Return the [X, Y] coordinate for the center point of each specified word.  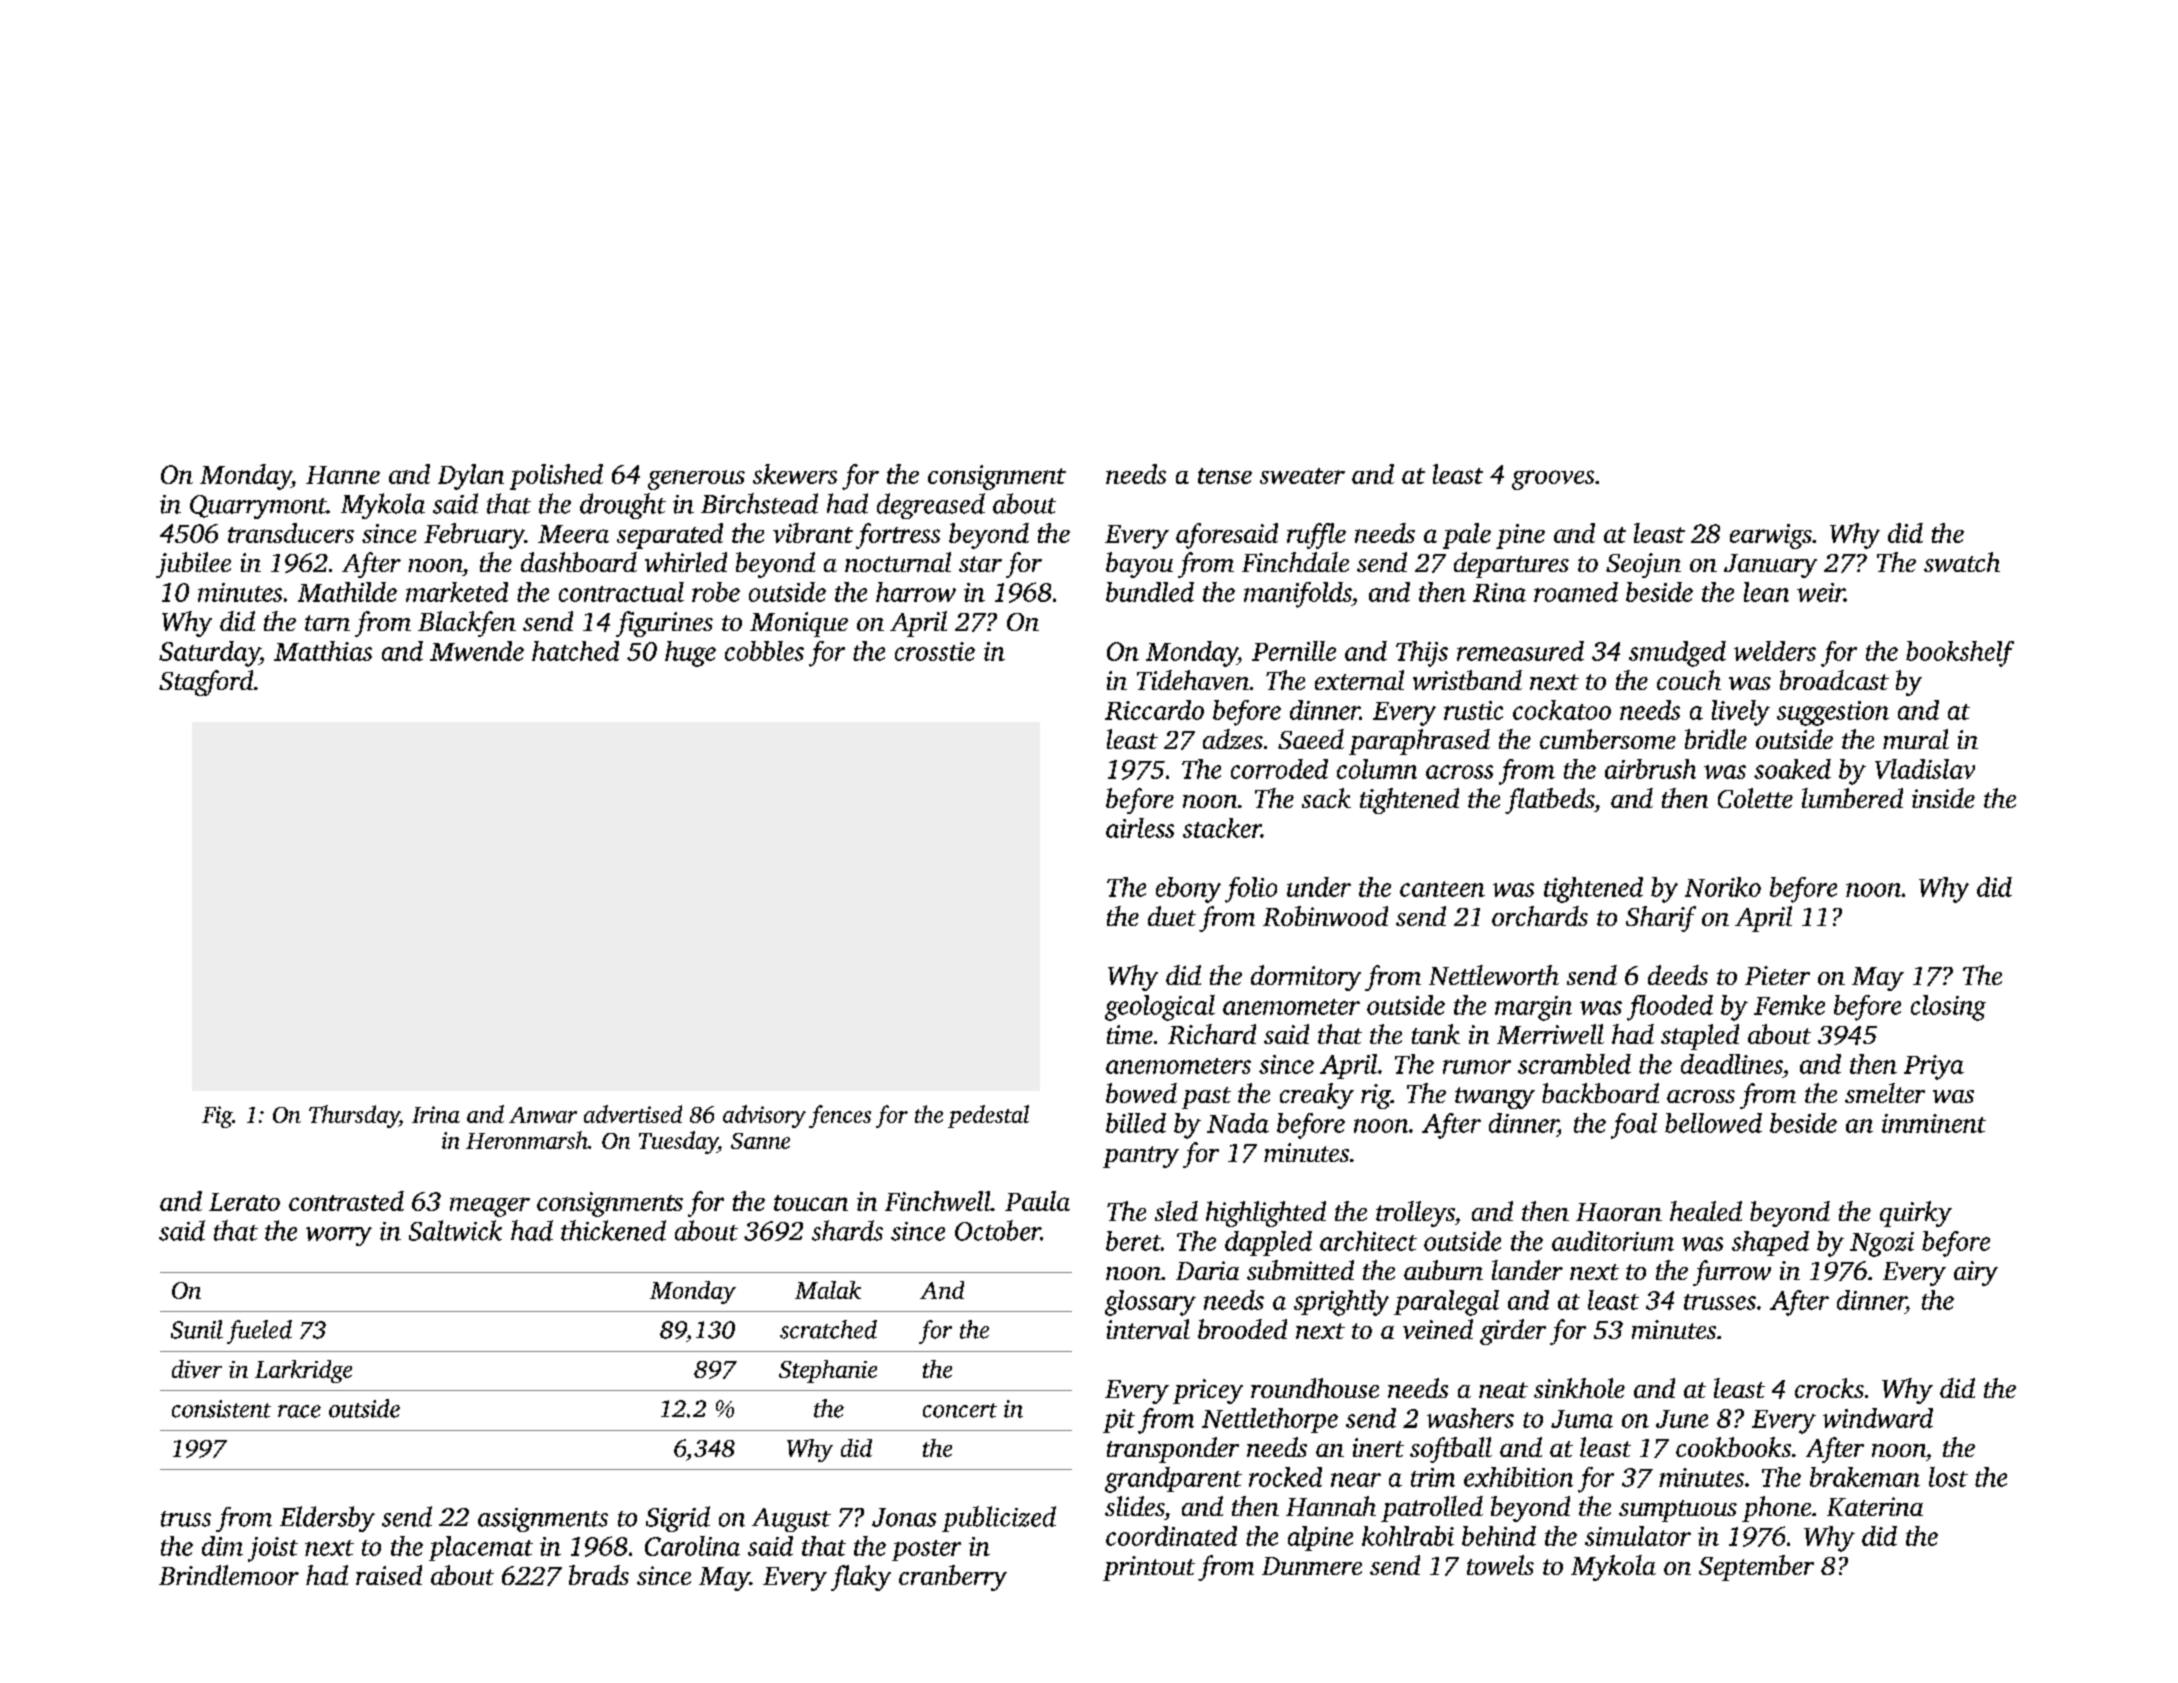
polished [556, 477]
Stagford [206, 683]
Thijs [1422, 654]
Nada [1238, 1123]
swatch [1962, 562]
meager [490, 1207]
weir [1820, 592]
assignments [543, 1520]
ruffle [1316, 536]
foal [1634, 1126]
